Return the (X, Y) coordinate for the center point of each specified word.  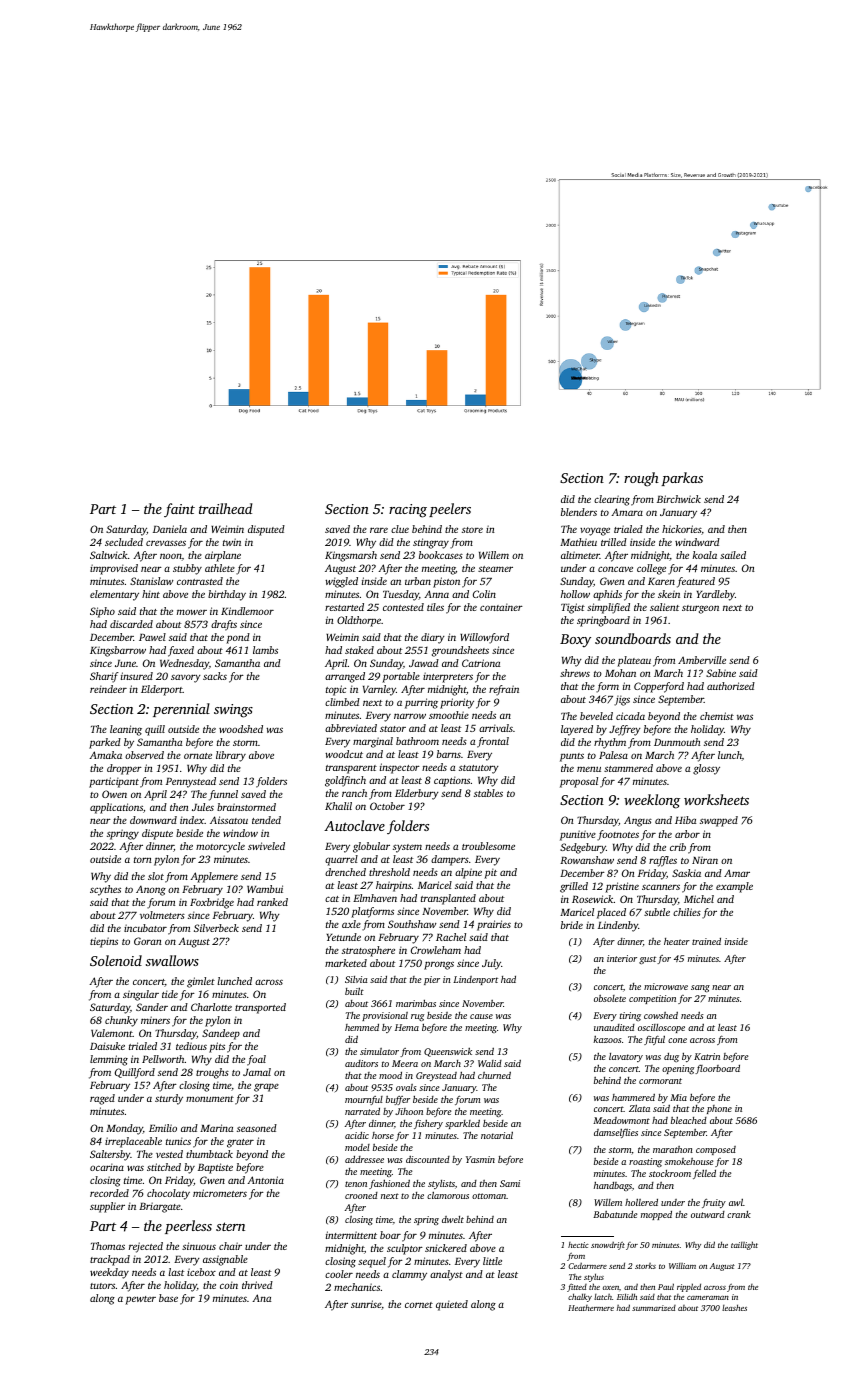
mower (192, 612)
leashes (734, 1307)
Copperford (659, 687)
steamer (495, 569)
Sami (510, 1183)
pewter (140, 1300)
